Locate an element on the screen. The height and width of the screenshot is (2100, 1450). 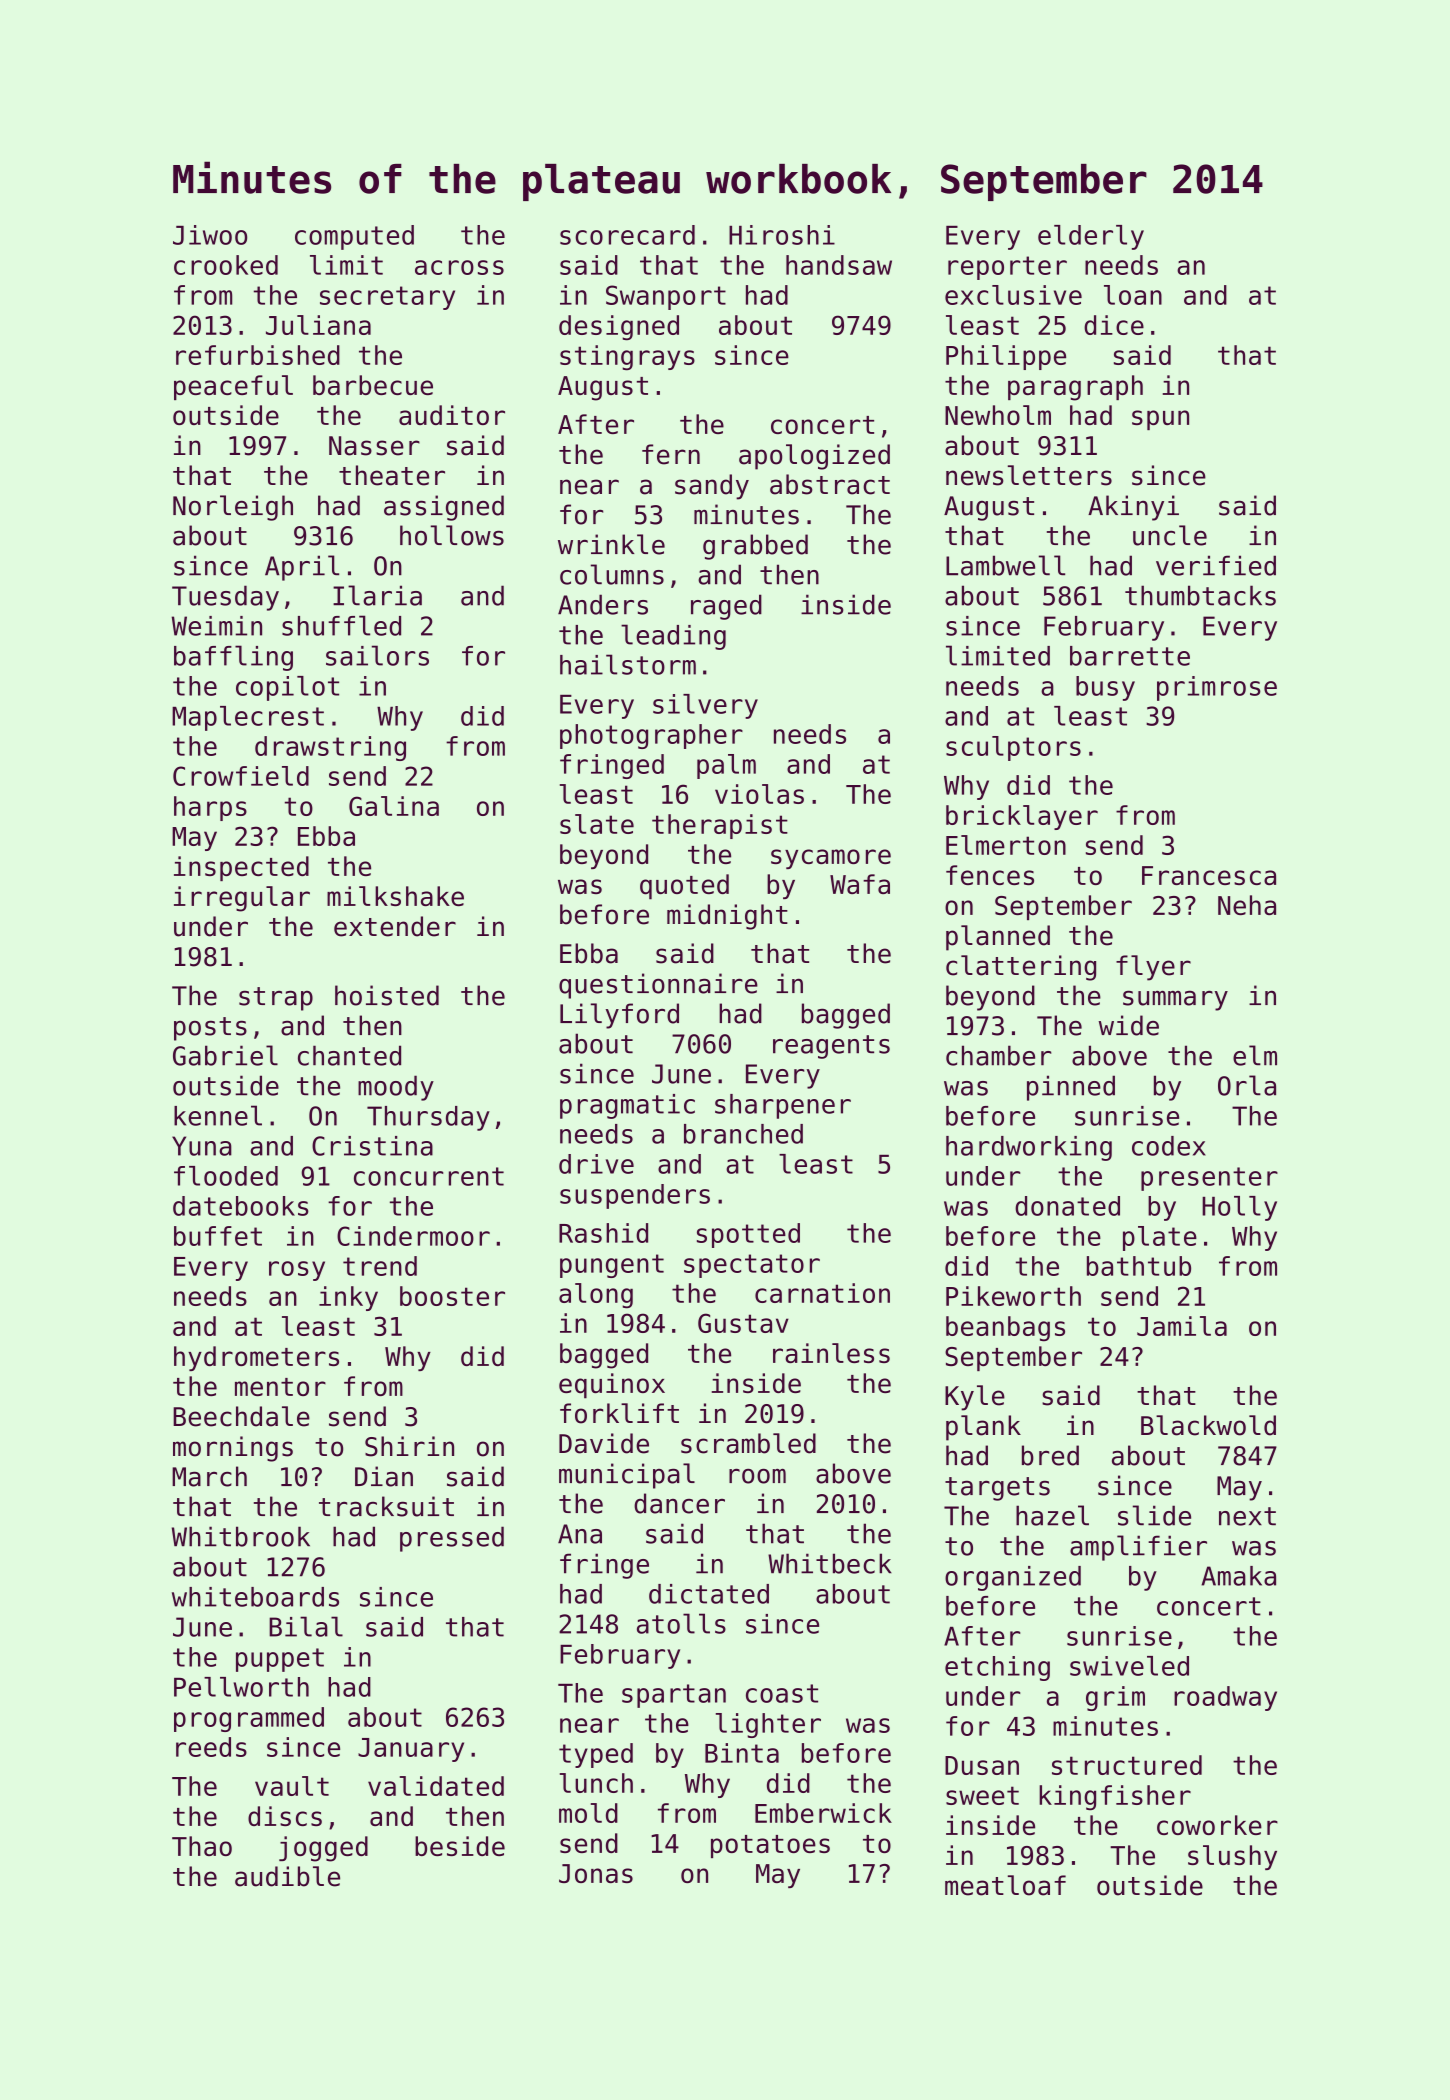
fences is located at coordinates (990, 875).
